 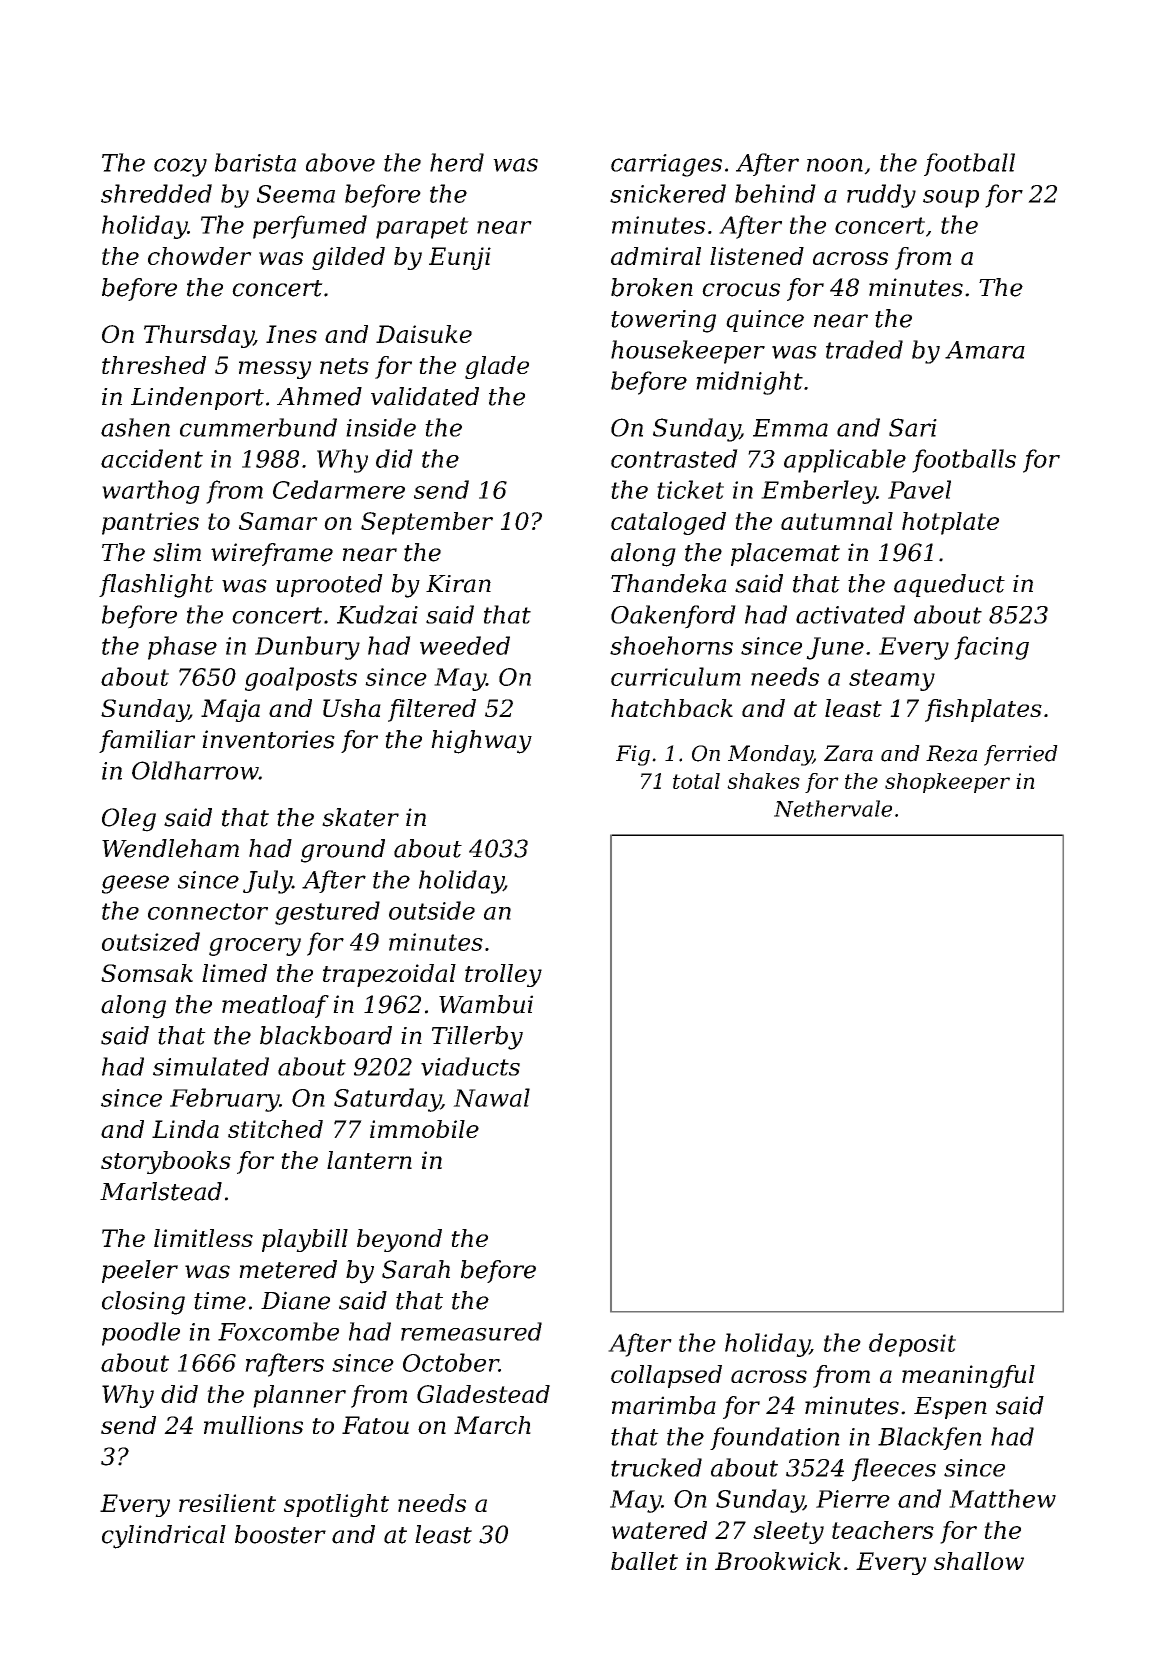 What do you see at coordinates (833, 808) in the document?
I see `Nethervale` at bounding box center [833, 808].
